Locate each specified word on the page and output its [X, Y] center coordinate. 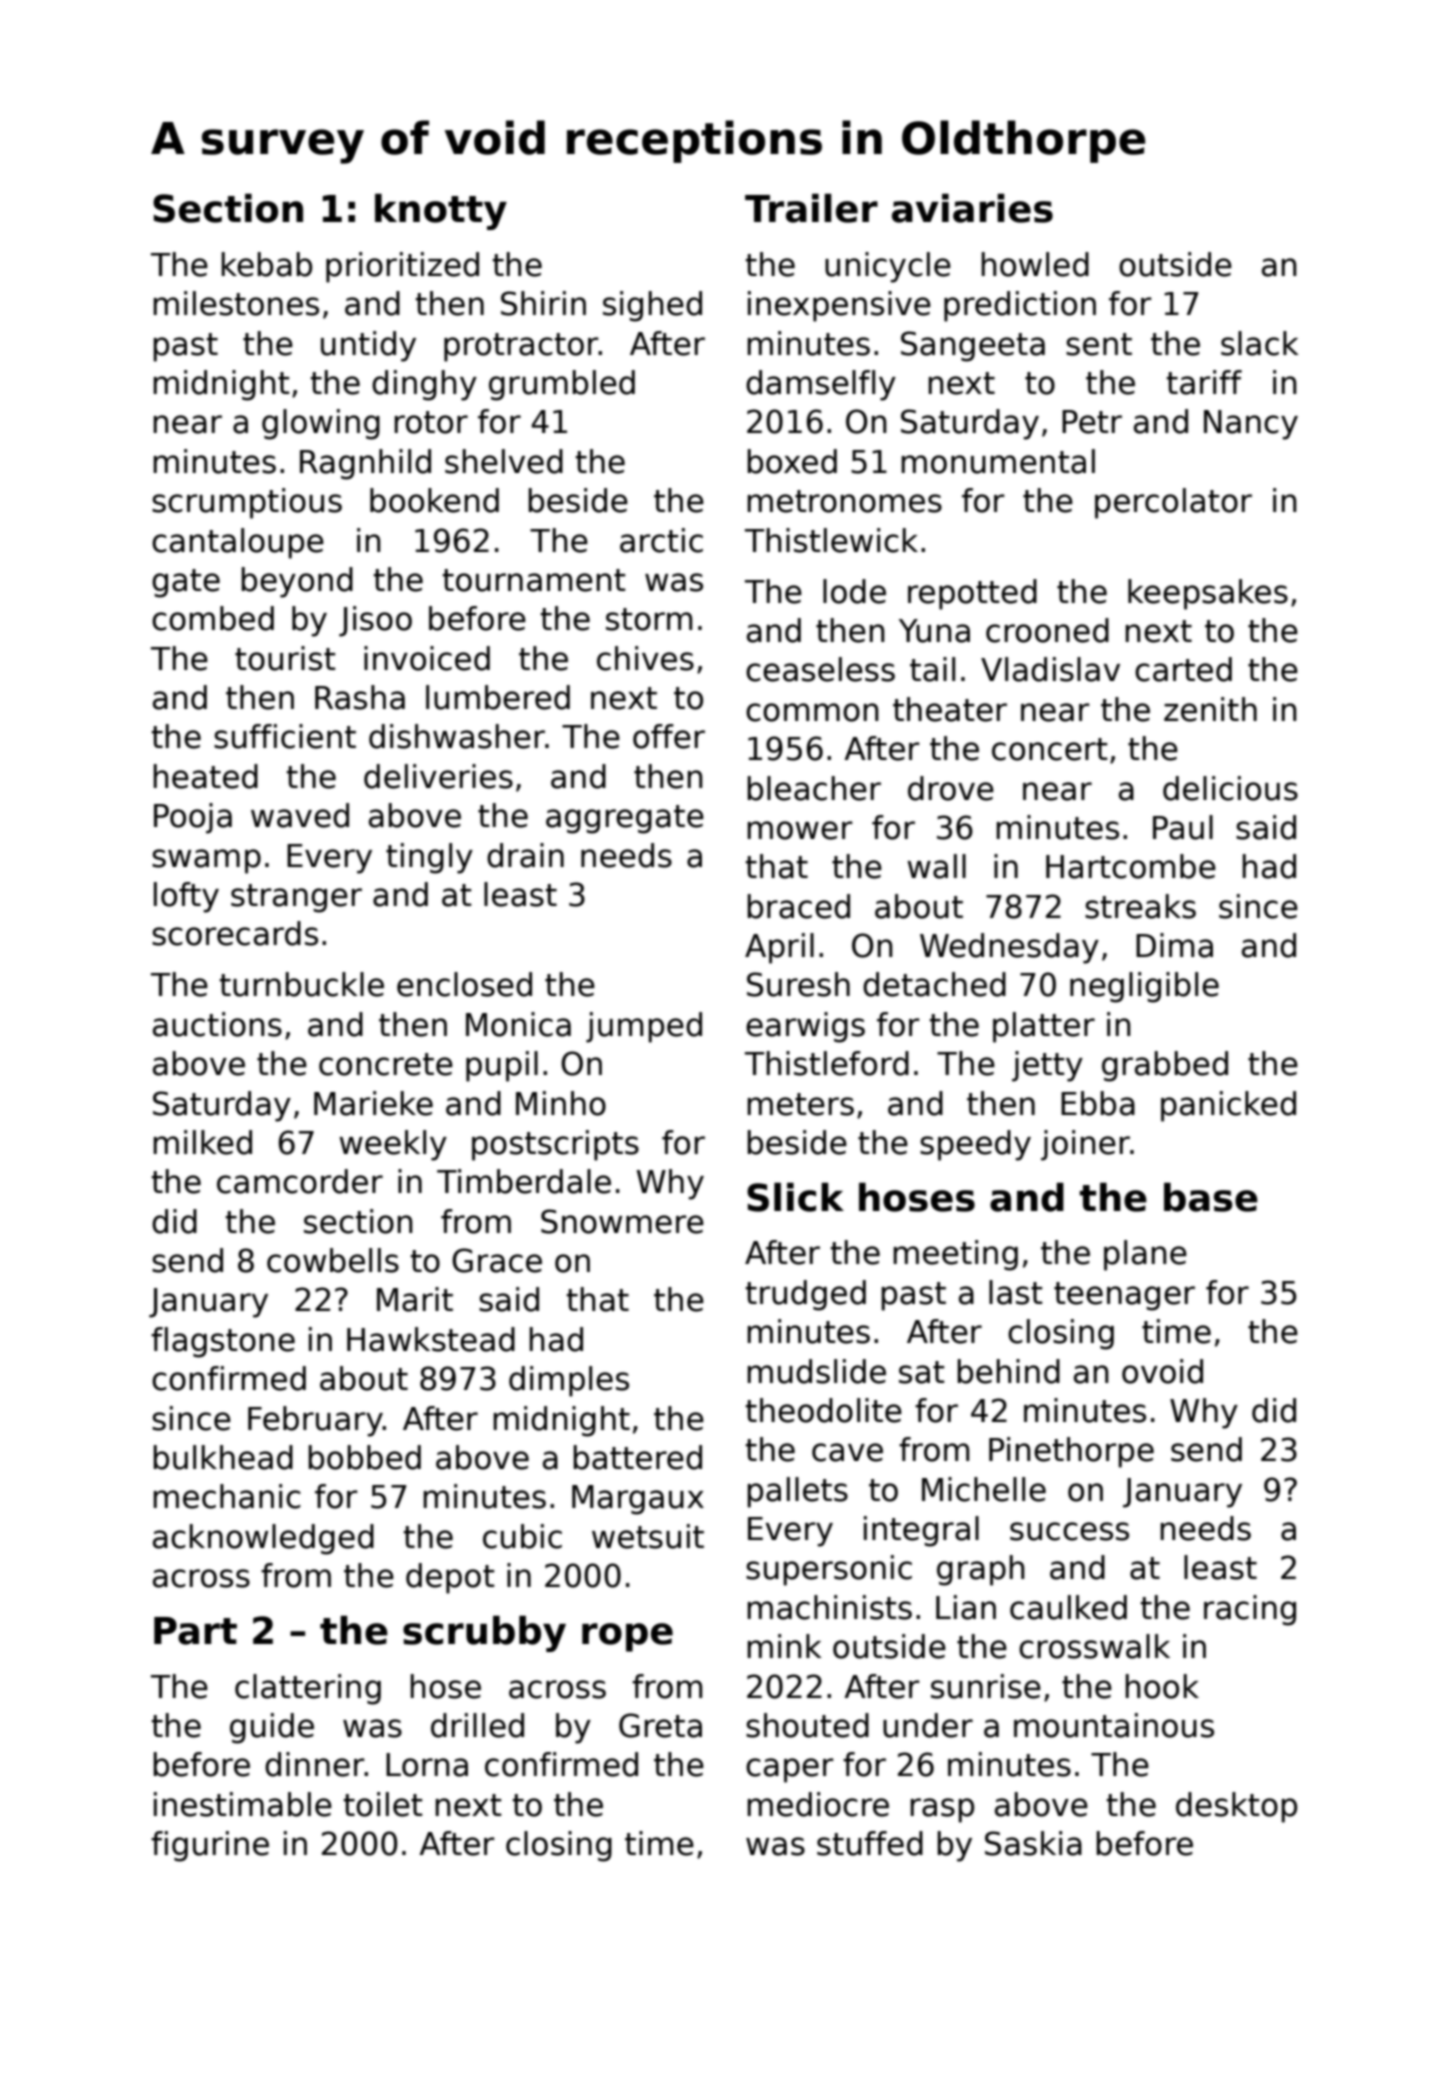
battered [637, 1457]
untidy [368, 346]
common [812, 712]
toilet [383, 1804]
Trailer [811, 208]
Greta [660, 1725]
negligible [1144, 987]
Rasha [360, 697]
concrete [386, 1064]
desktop [1236, 1807]
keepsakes [1208, 594]
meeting [955, 1255]
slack [1260, 343]
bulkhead [223, 1457]
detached [934, 984]
